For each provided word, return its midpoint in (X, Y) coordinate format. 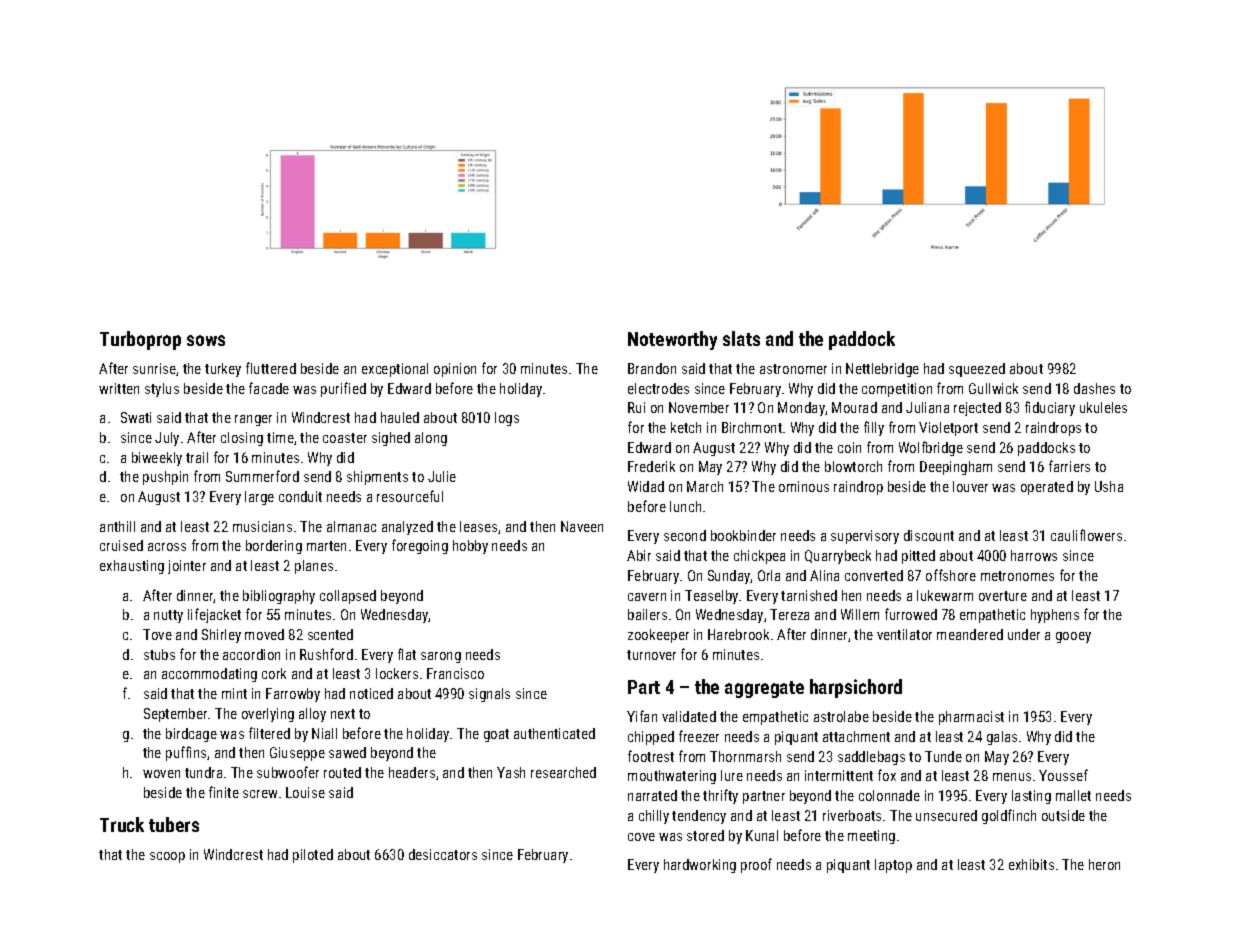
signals (489, 695)
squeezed (977, 370)
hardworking (700, 866)
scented (330, 634)
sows (206, 340)
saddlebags (871, 758)
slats (741, 338)
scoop (167, 857)
